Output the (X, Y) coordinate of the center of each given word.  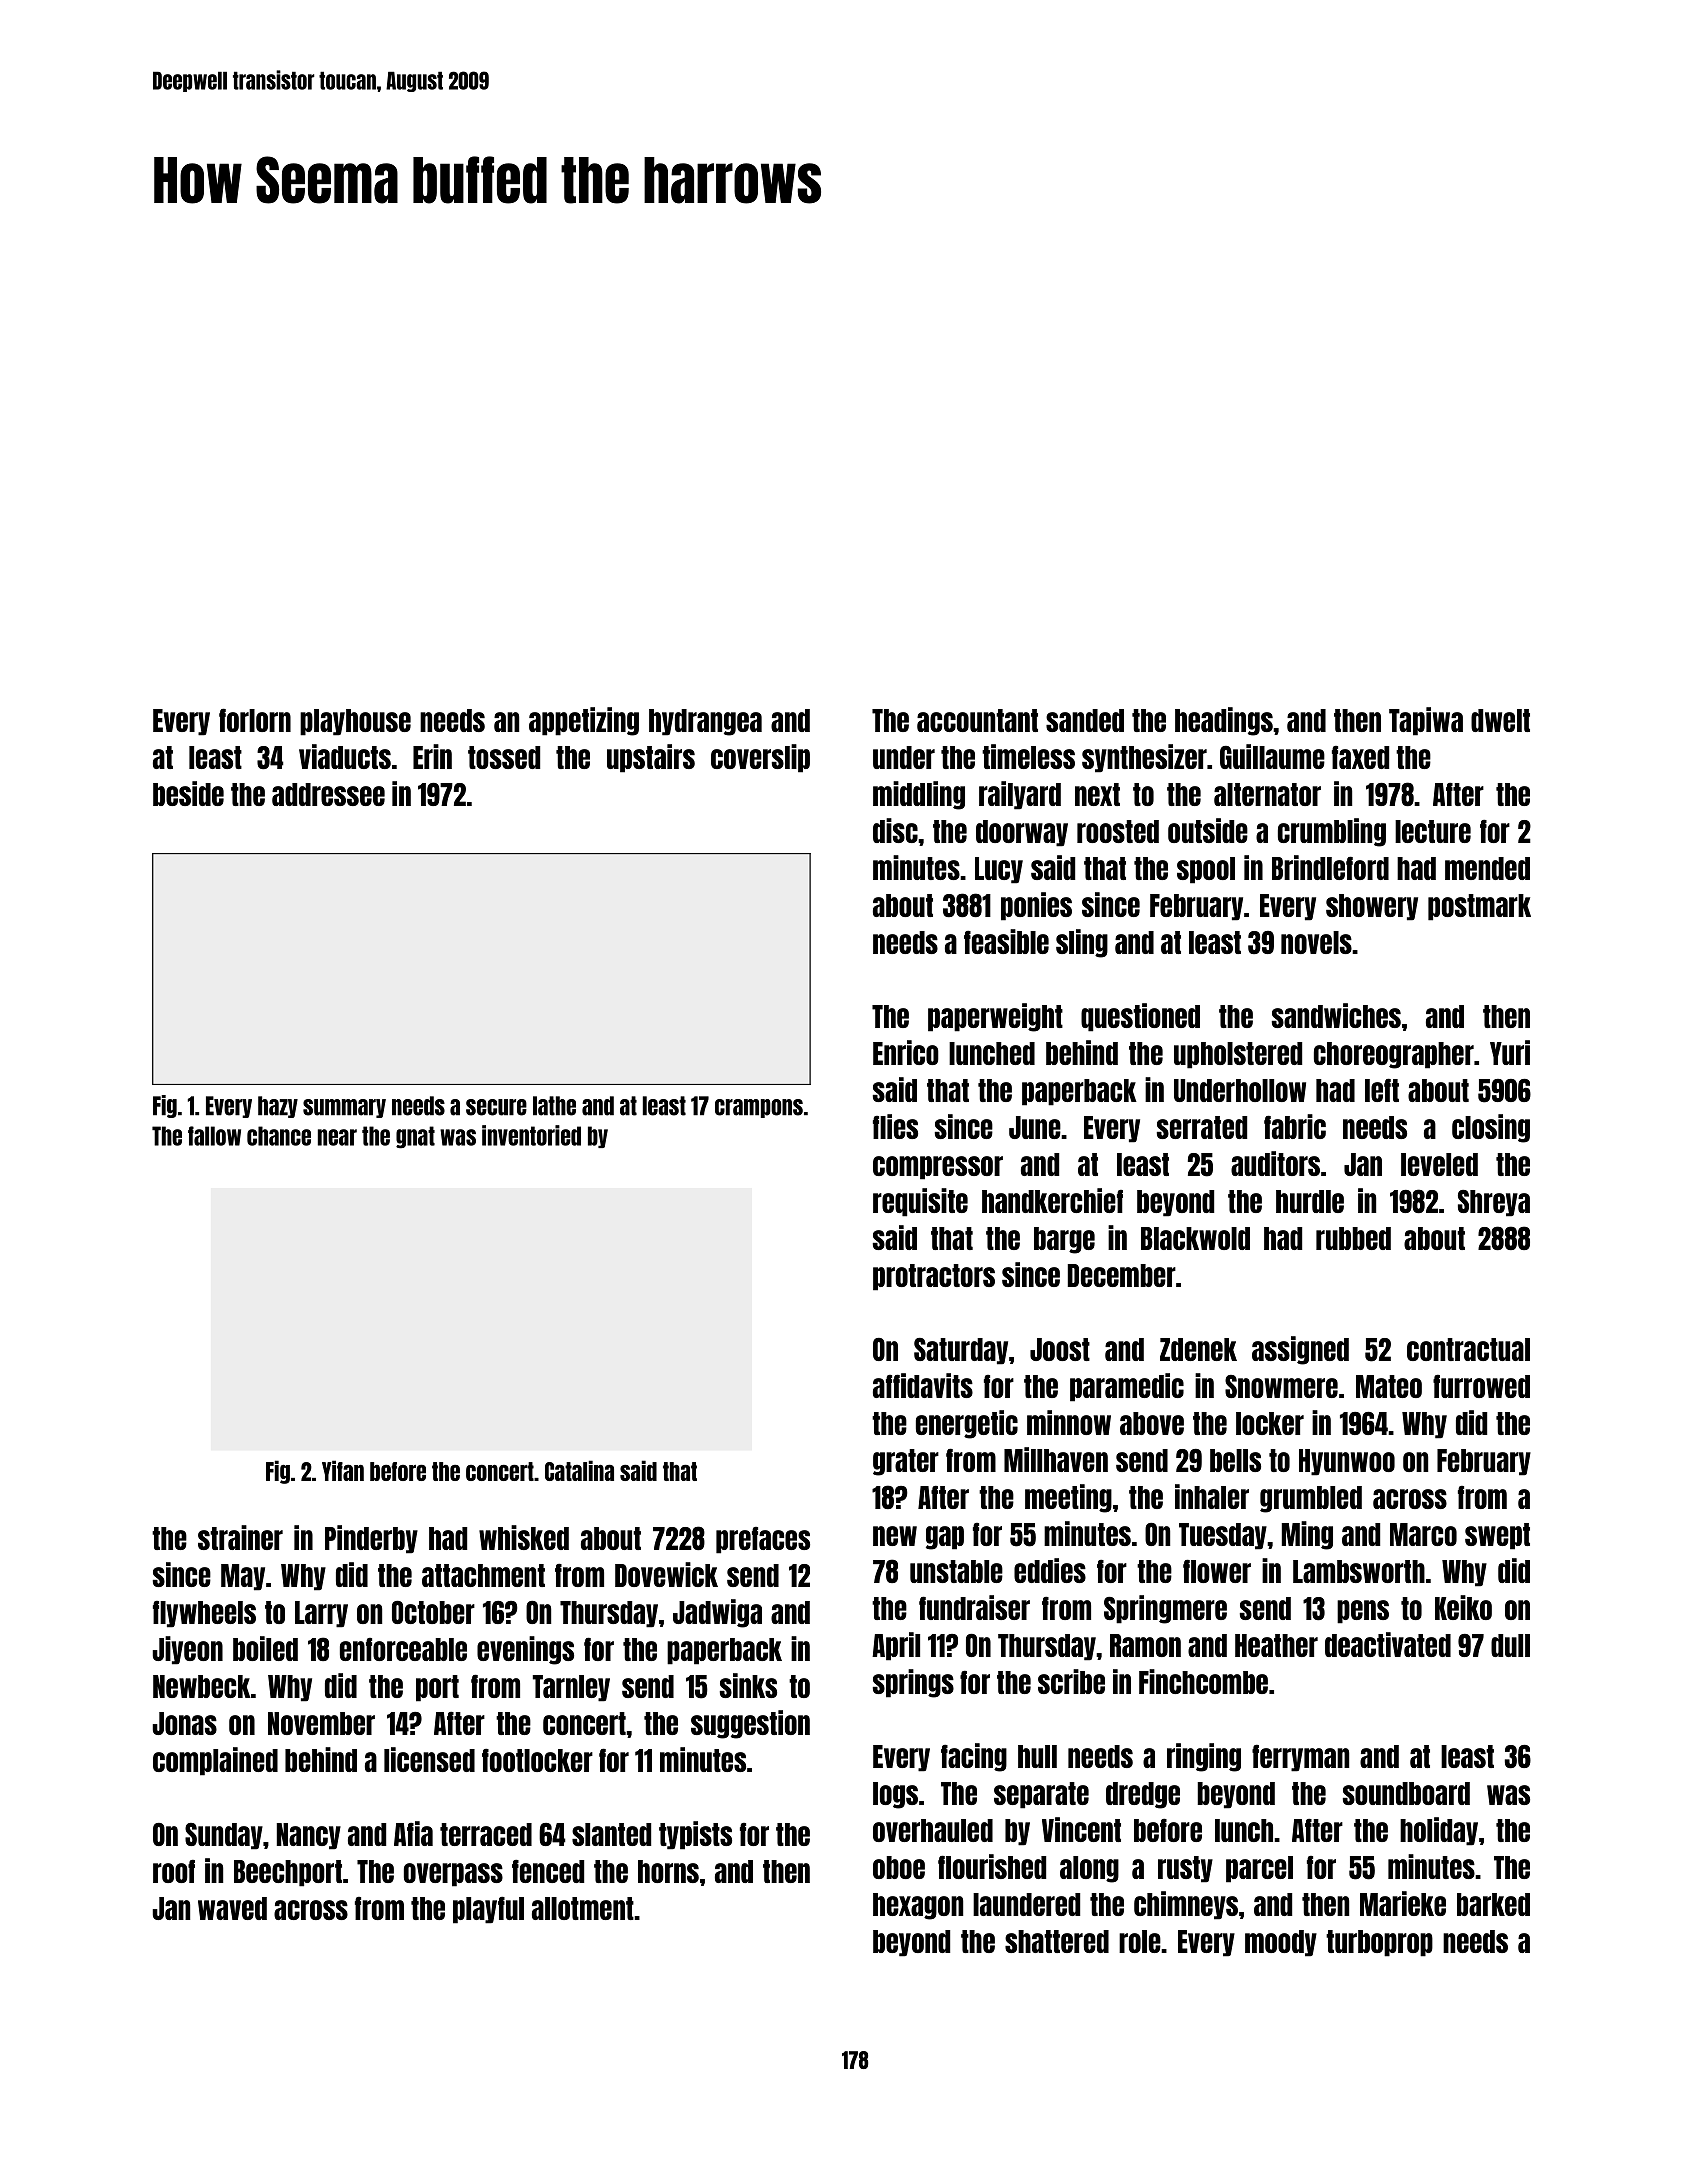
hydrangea (705, 722)
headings (1224, 721)
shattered (1057, 1941)
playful (488, 1910)
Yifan (343, 1470)
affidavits (923, 1385)
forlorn (255, 720)
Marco (1423, 1534)
